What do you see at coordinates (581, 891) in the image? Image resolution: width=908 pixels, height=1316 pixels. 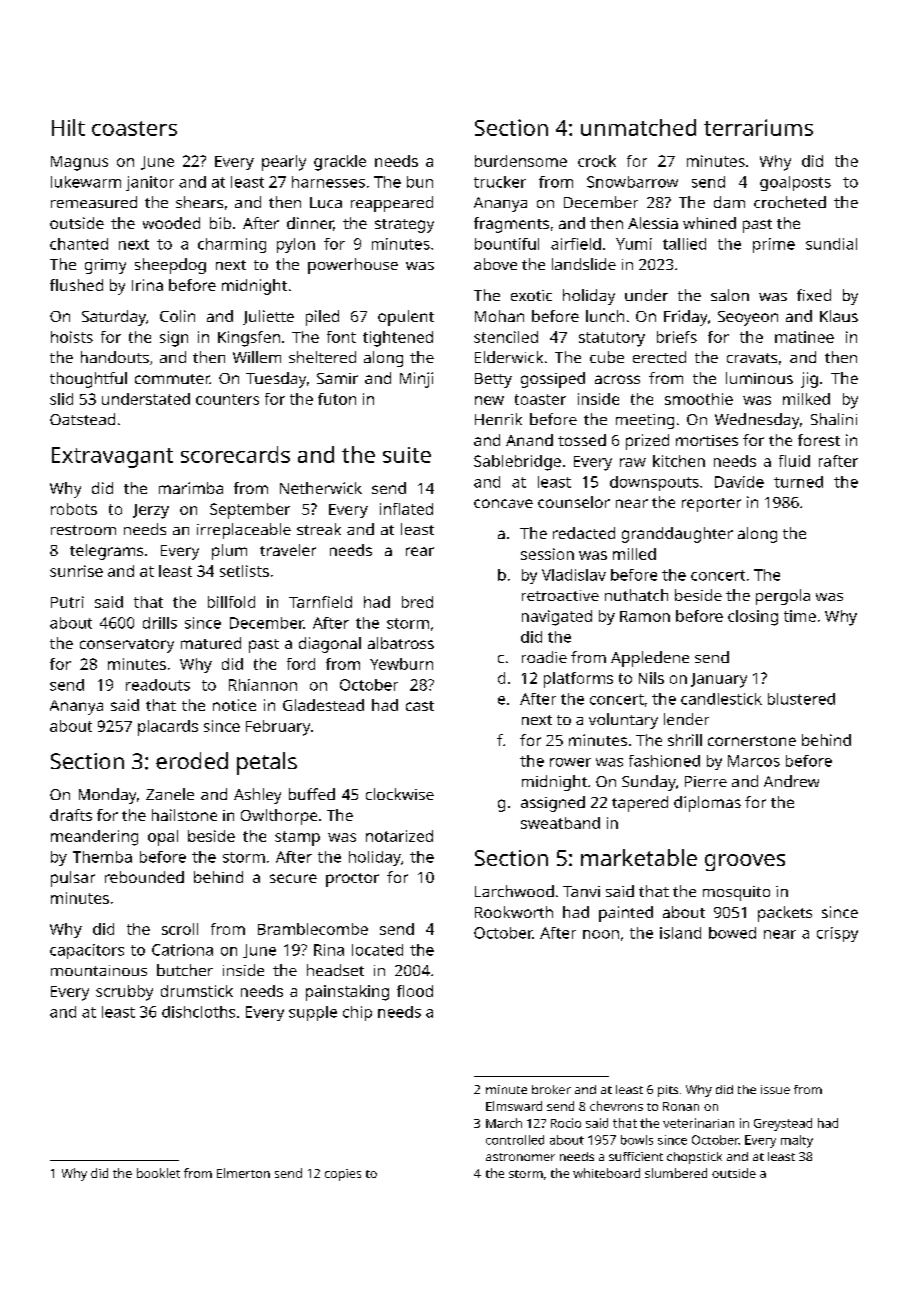 I see `Tanvi` at bounding box center [581, 891].
